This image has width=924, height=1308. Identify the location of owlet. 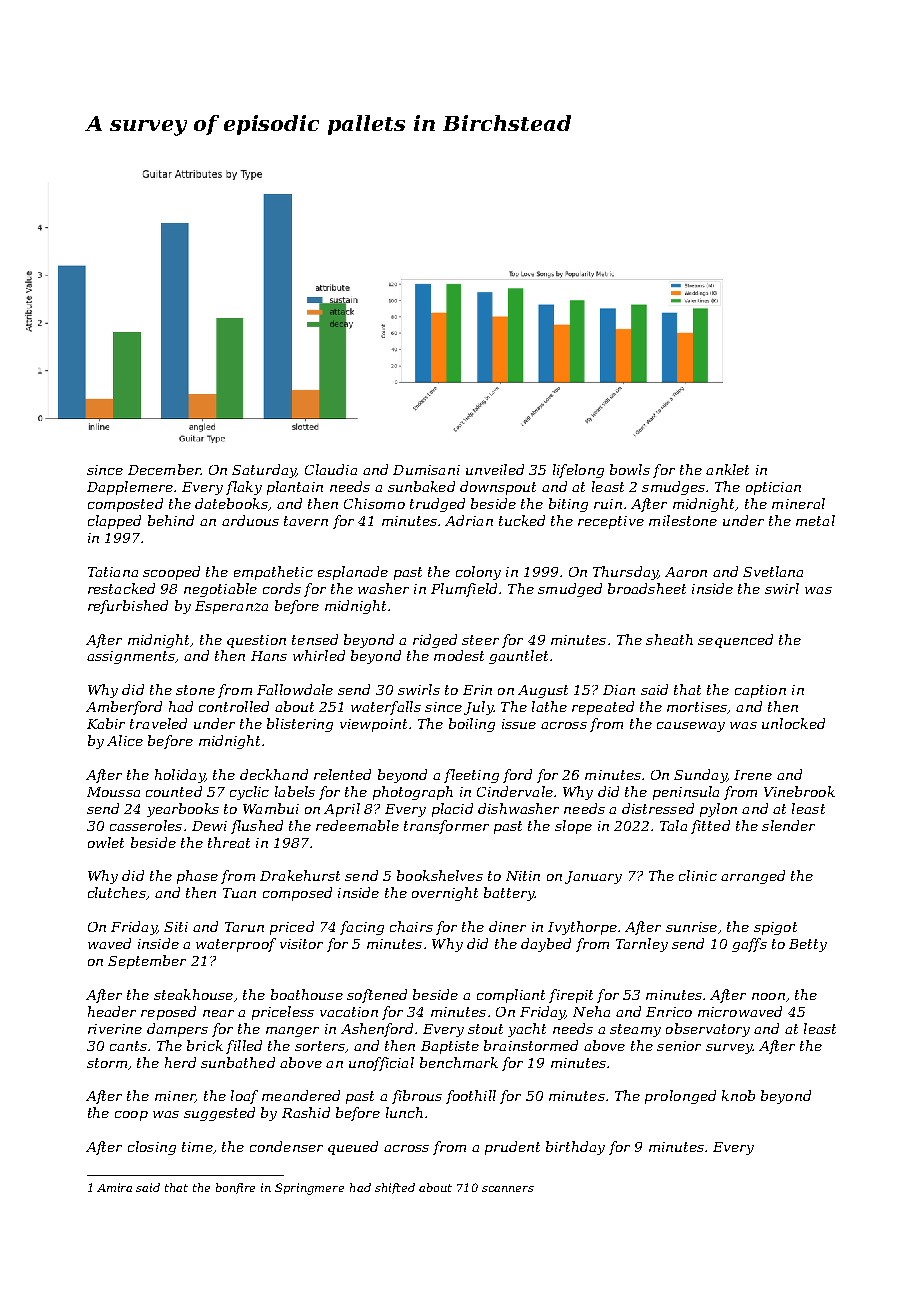
(106, 842).
